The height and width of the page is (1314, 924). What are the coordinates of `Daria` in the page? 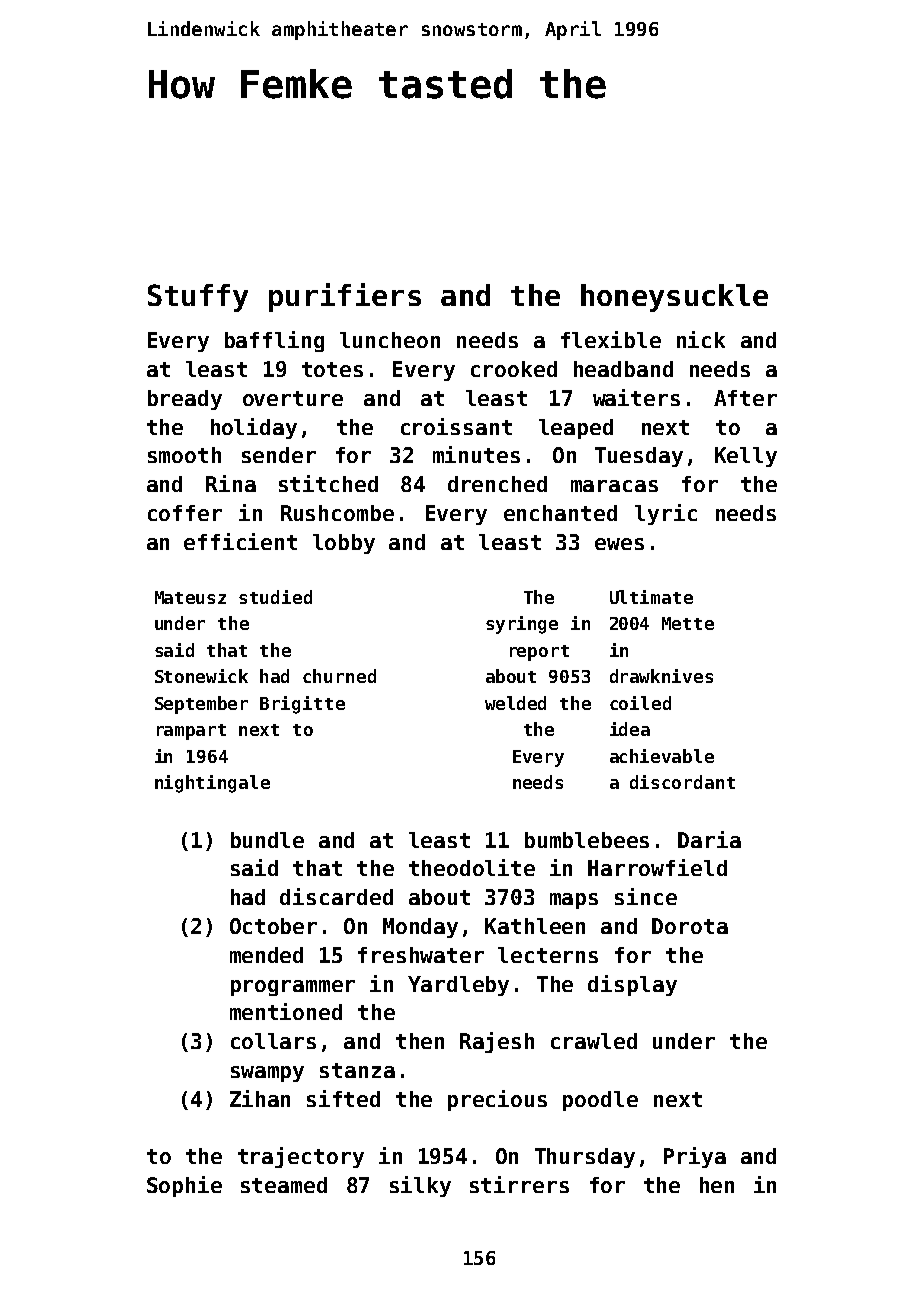 It's located at (709, 839).
